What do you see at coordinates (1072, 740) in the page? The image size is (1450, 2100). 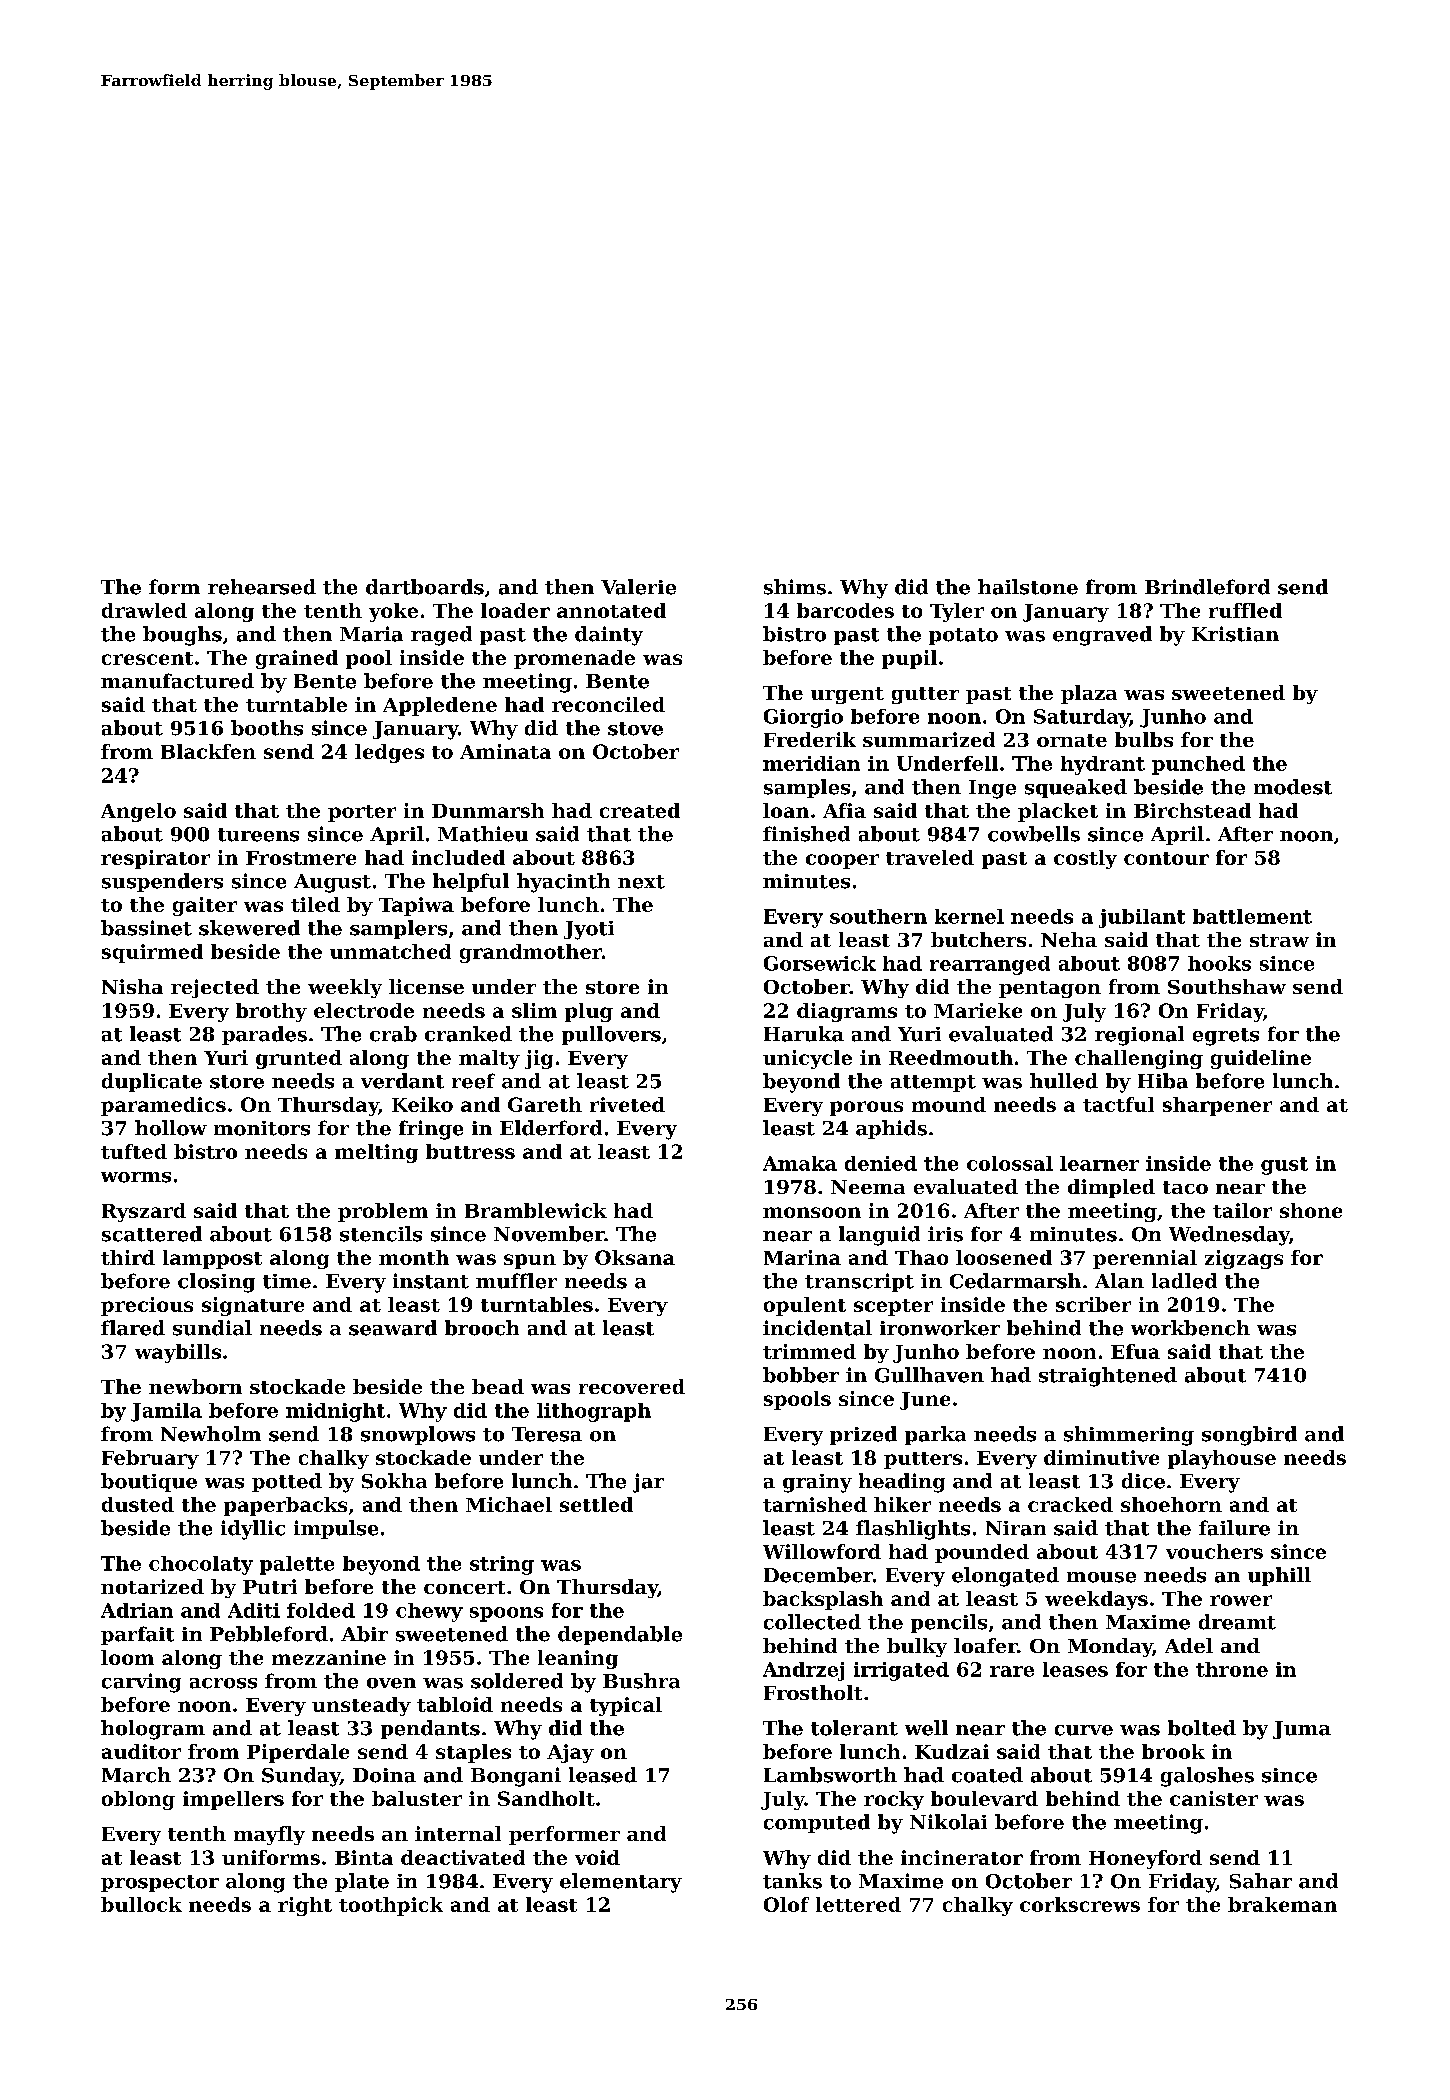 I see `ornate` at bounding box center [1072, 740].
